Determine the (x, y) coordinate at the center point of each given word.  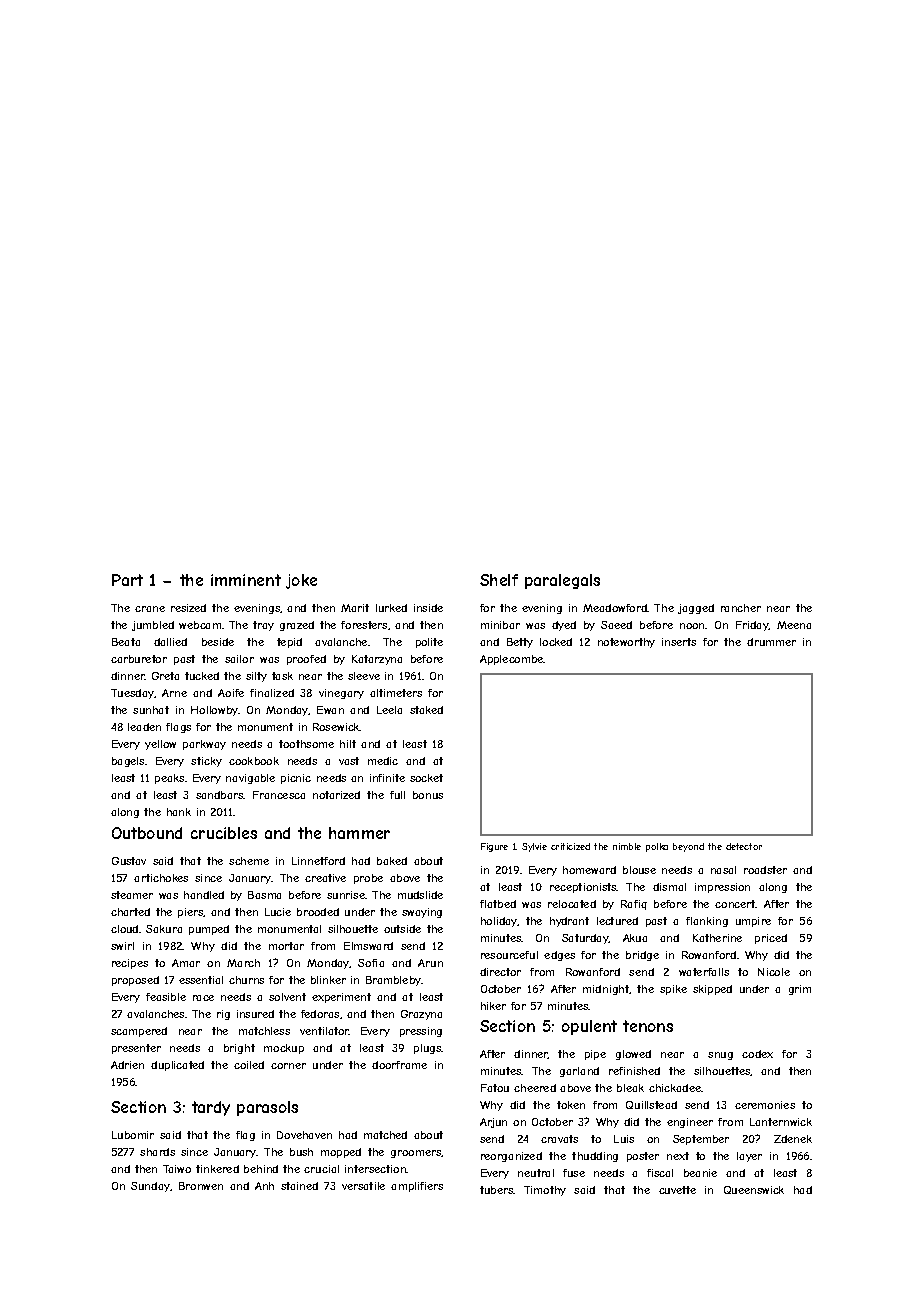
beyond (688, 847)
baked (392, 861)
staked (426, 710)
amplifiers (417, 1187)
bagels (128, 762)
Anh (264, 1186)
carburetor (139, 659)
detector (744, 846)
